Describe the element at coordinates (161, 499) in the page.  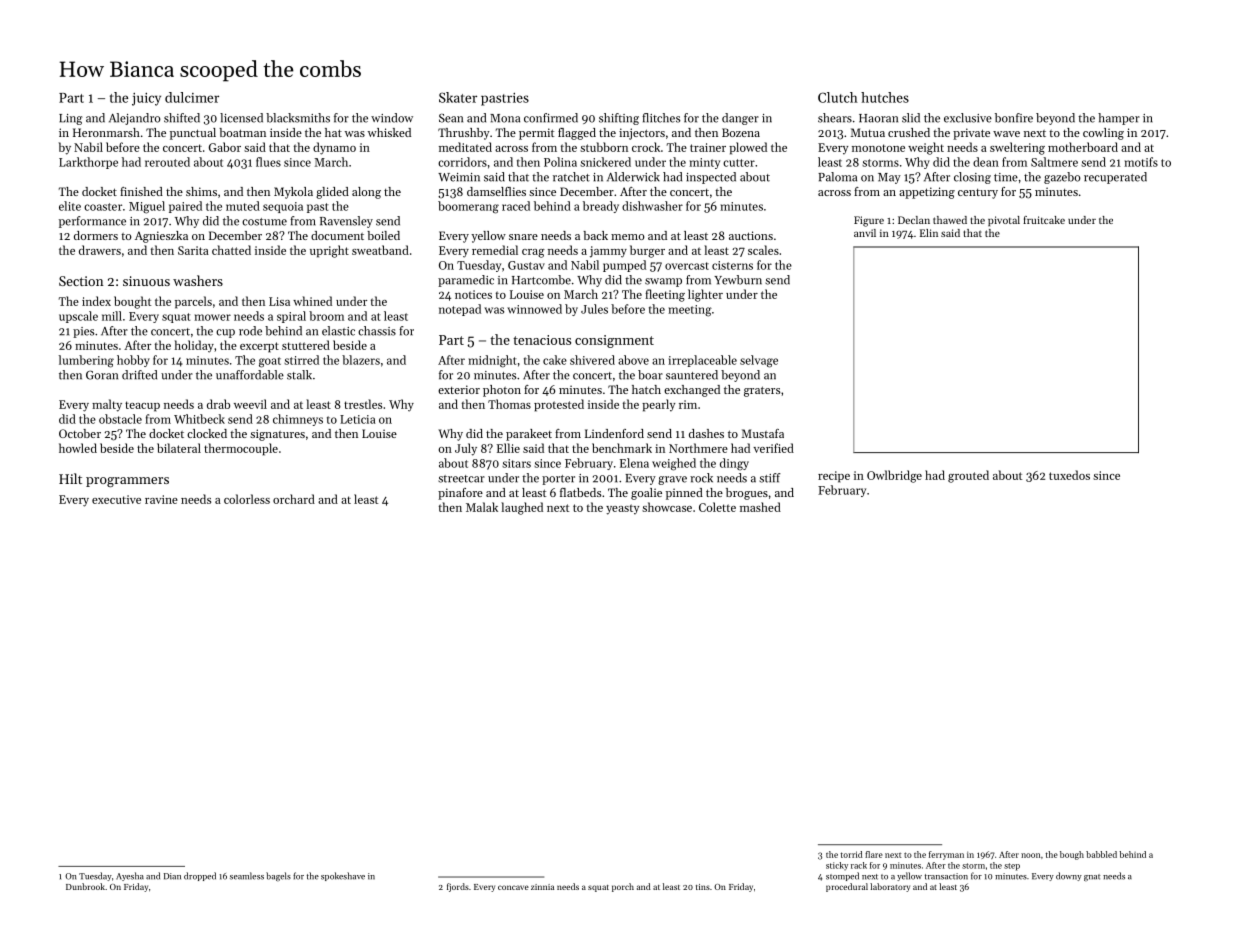
I see `ravine` at that location.
